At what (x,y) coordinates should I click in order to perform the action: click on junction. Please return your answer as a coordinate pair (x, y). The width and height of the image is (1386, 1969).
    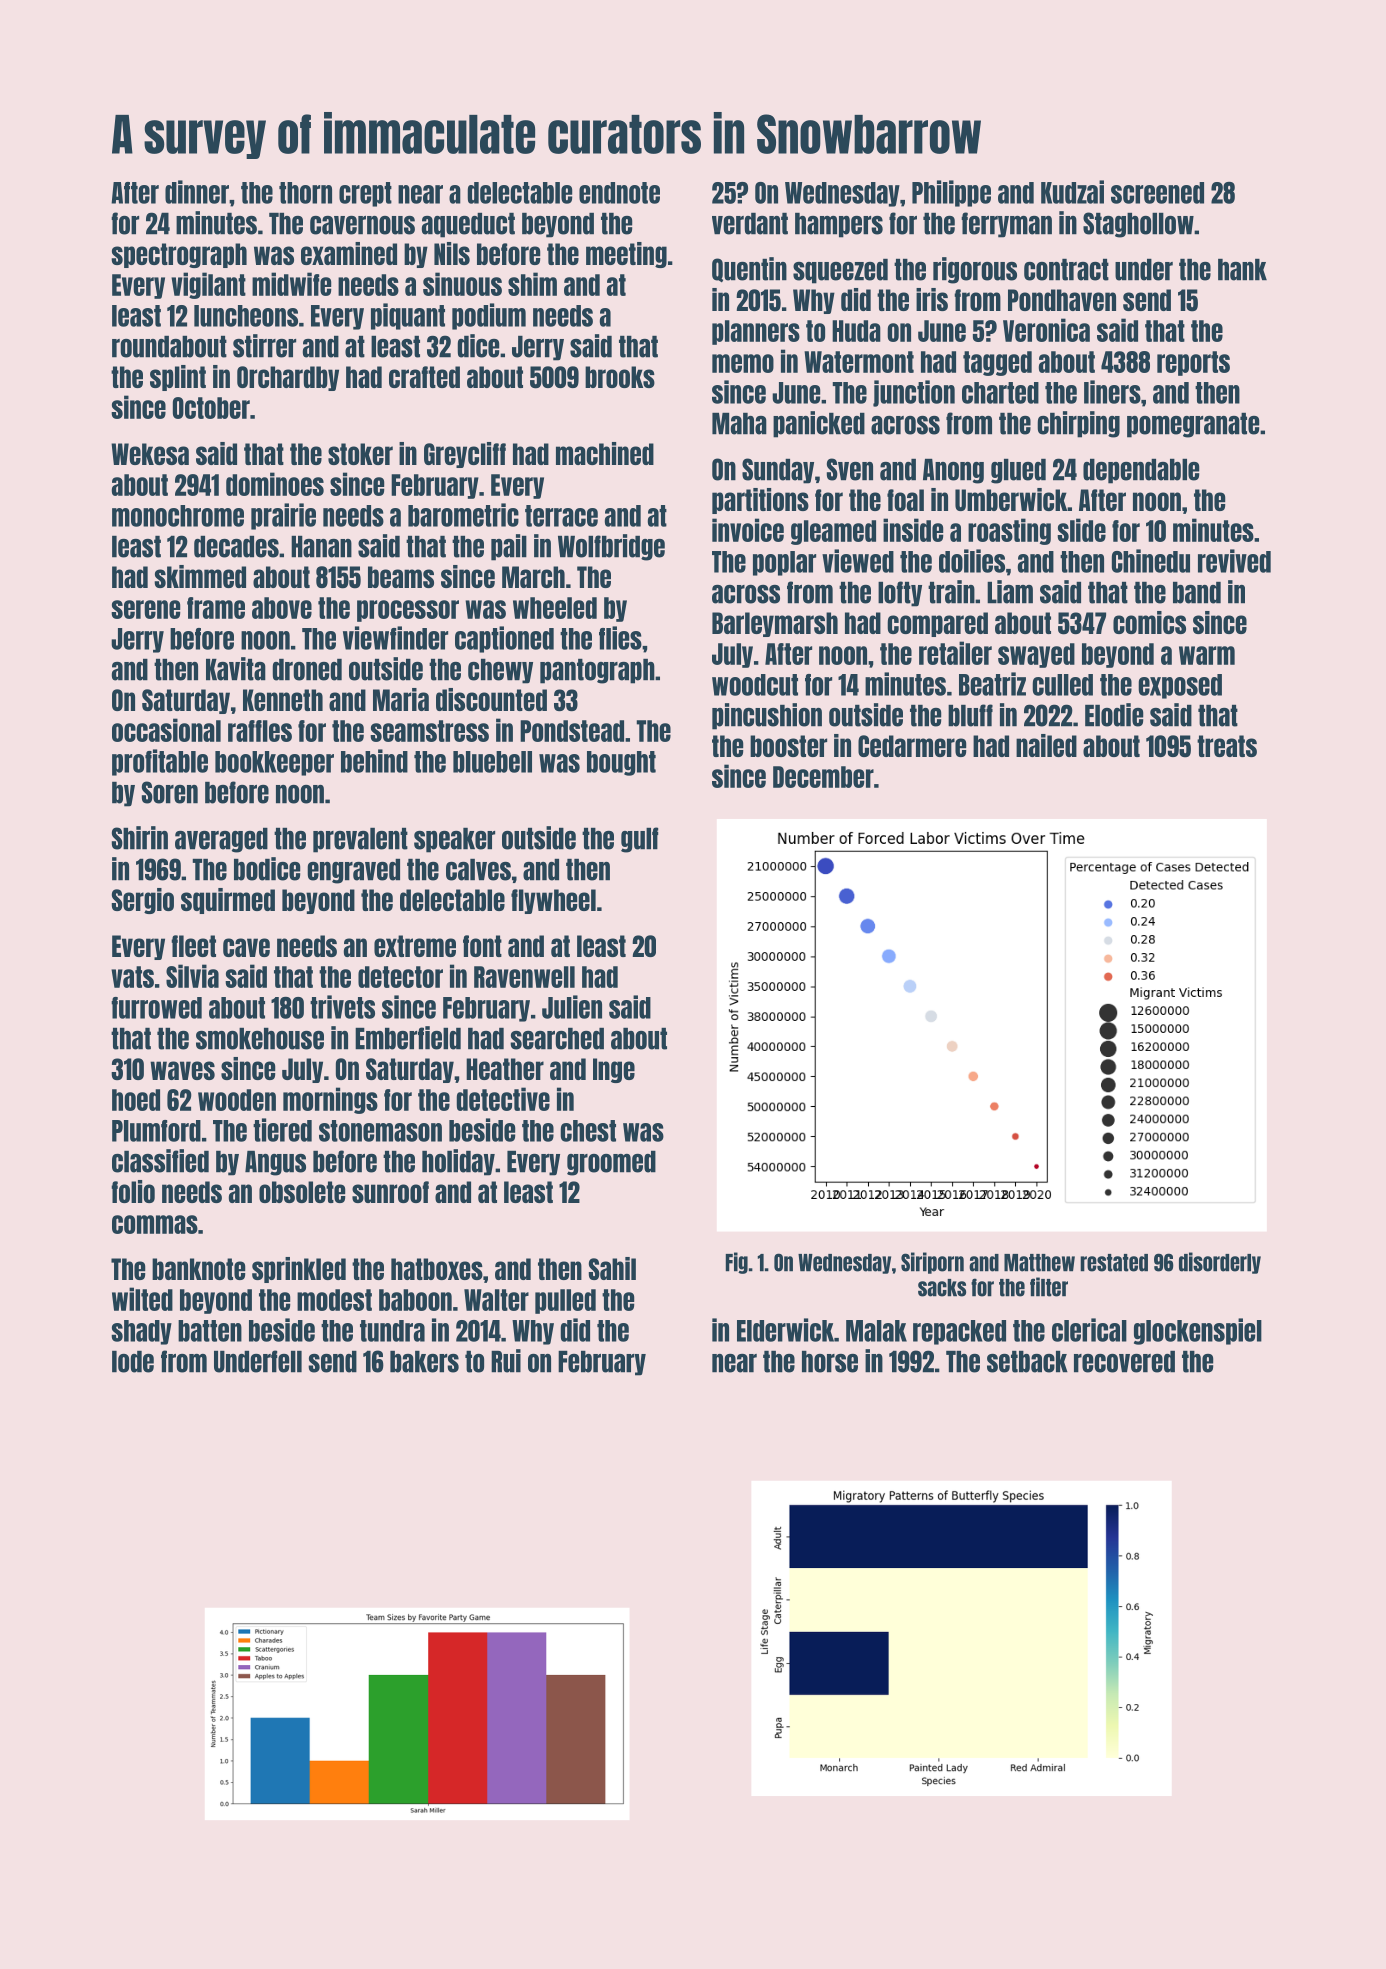
    Looking at the image, I should click on (914, 393).
